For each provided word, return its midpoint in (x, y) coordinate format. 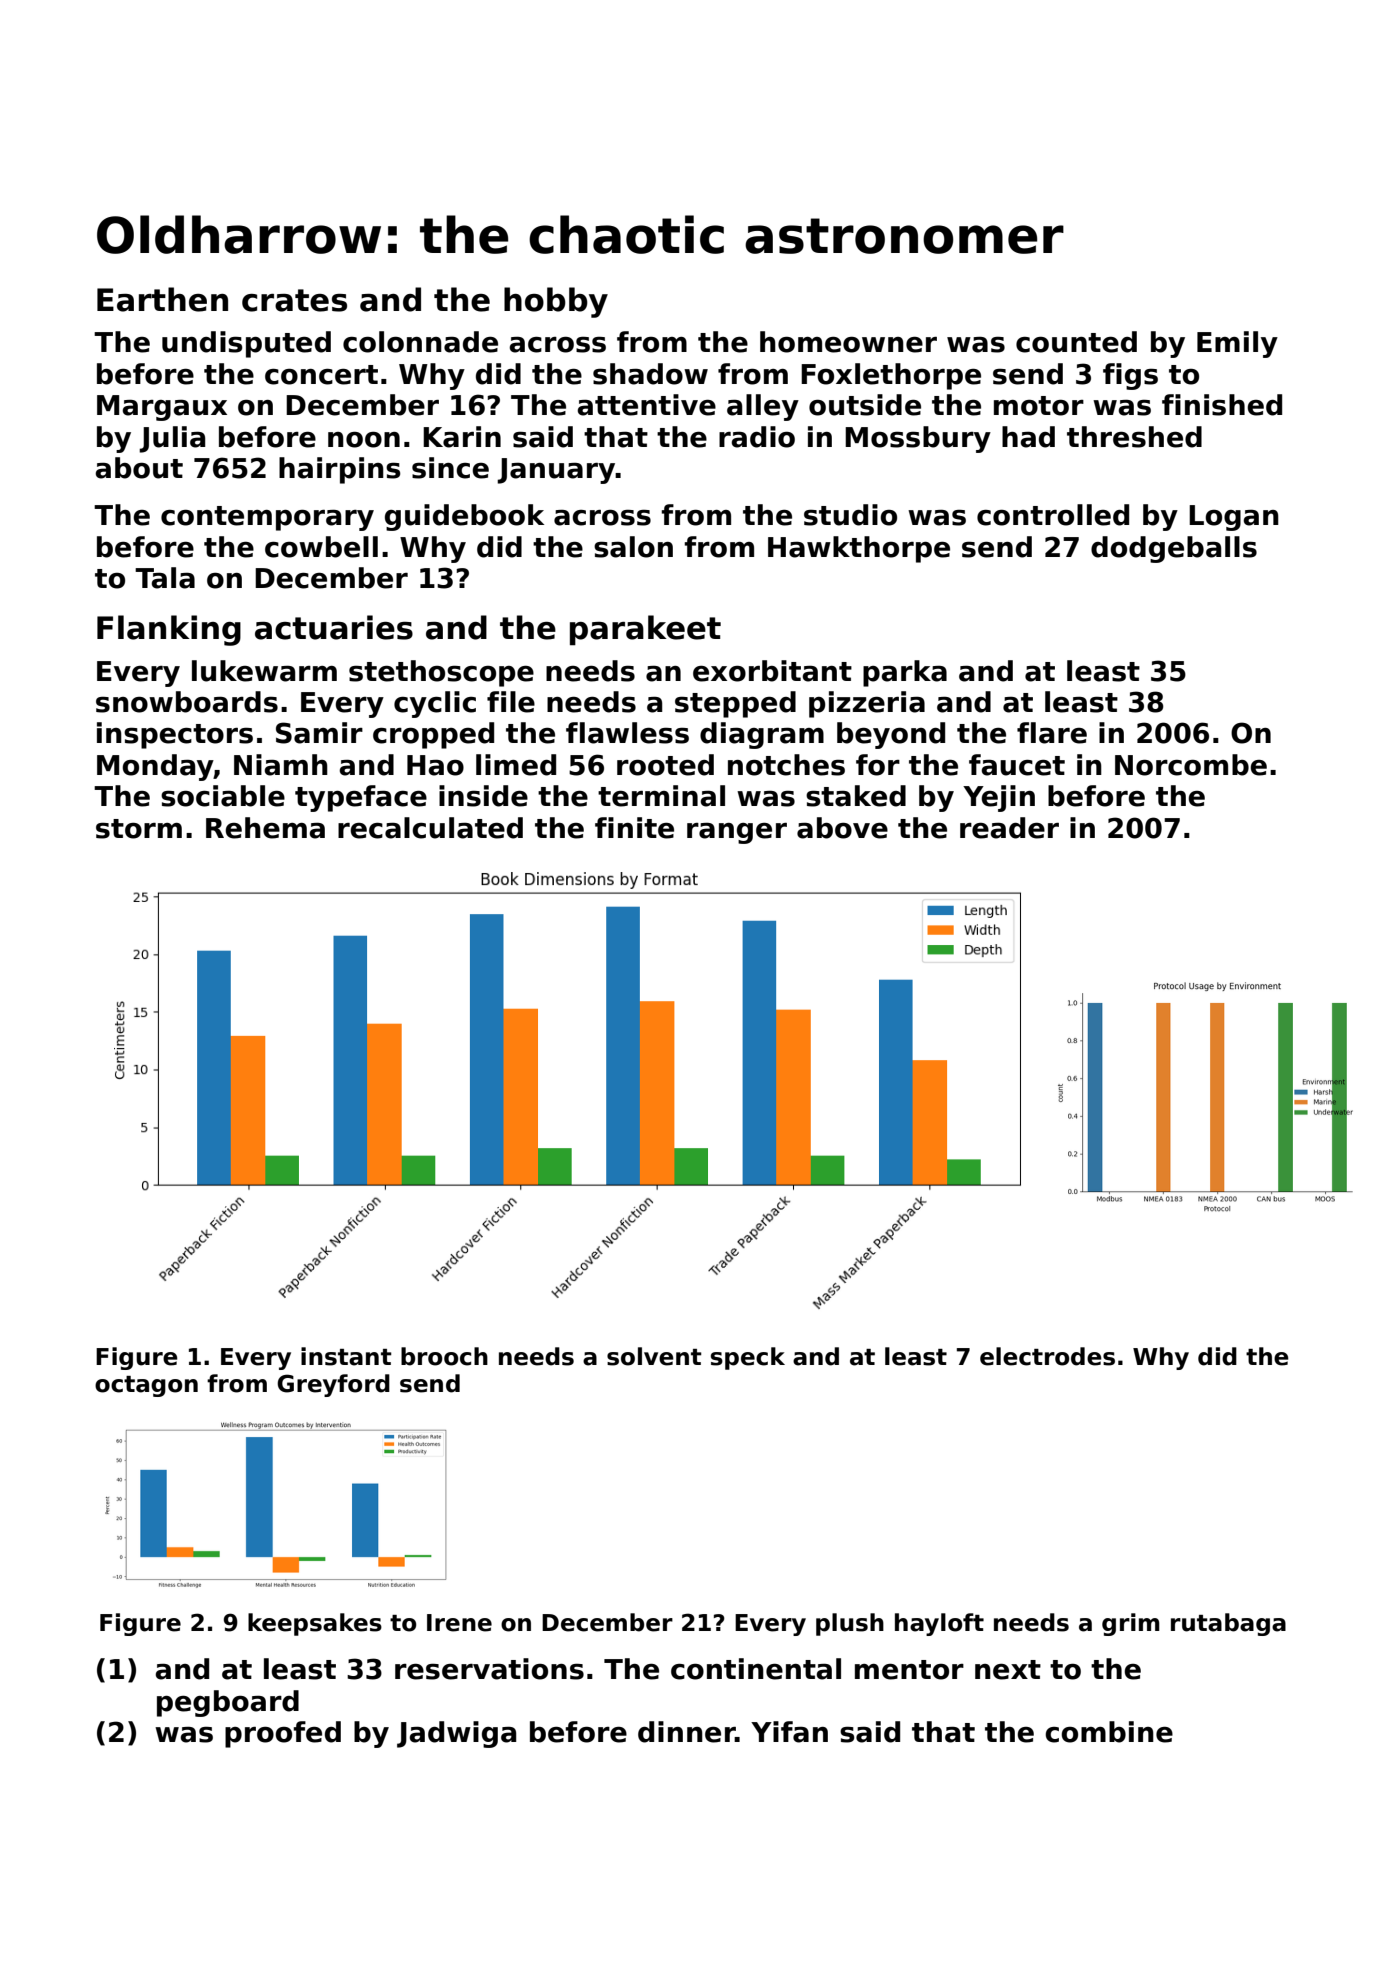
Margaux (162, 408)
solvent (654, 1356)
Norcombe (1191, 765)
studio (850, 515)
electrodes (1047, 1356)
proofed (283, 1734)
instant (346, 1356)
